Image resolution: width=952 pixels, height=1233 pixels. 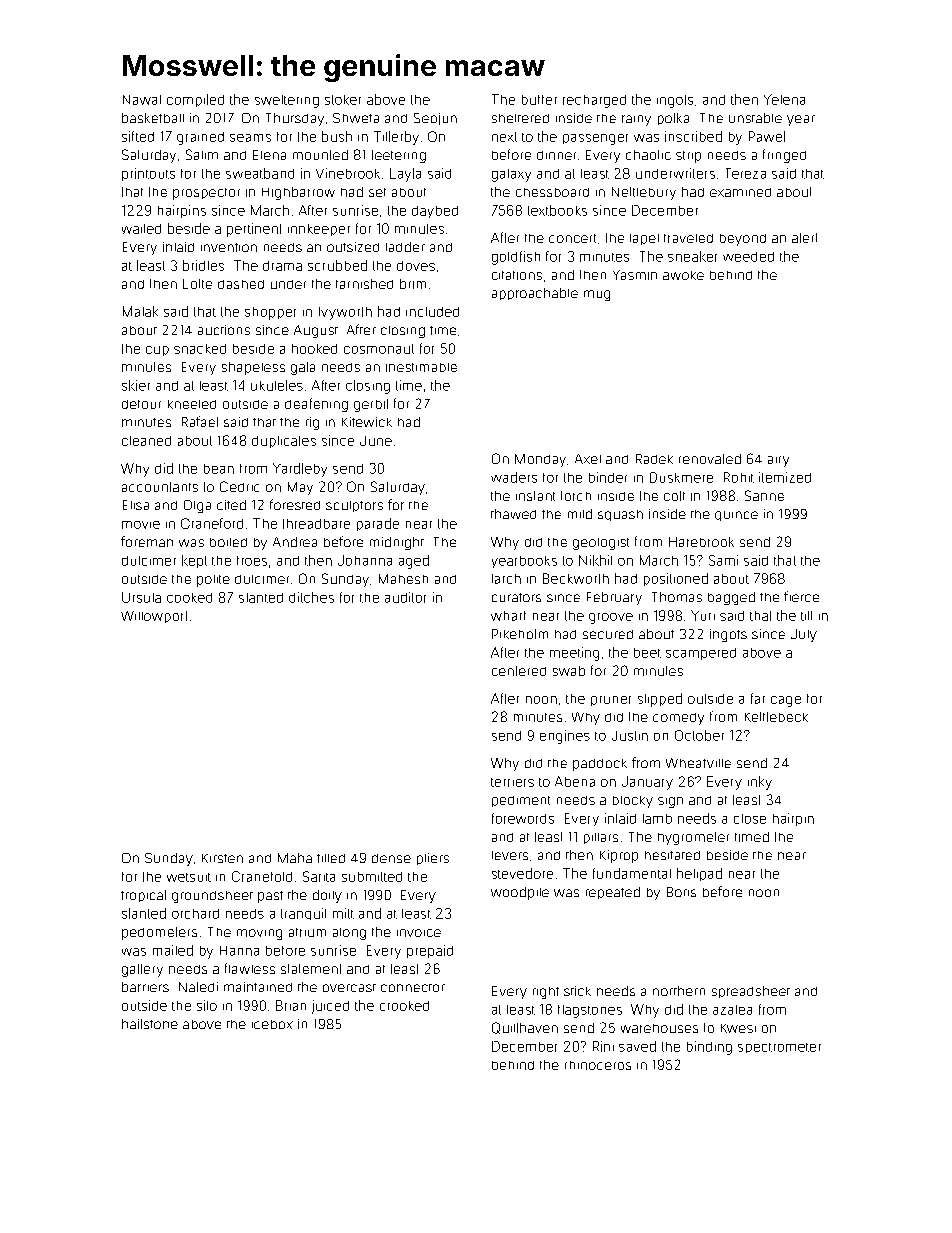 What do you see at coordinates (287, 101) in the image?
I see `sweltering` at bounding box center [287, 101].
